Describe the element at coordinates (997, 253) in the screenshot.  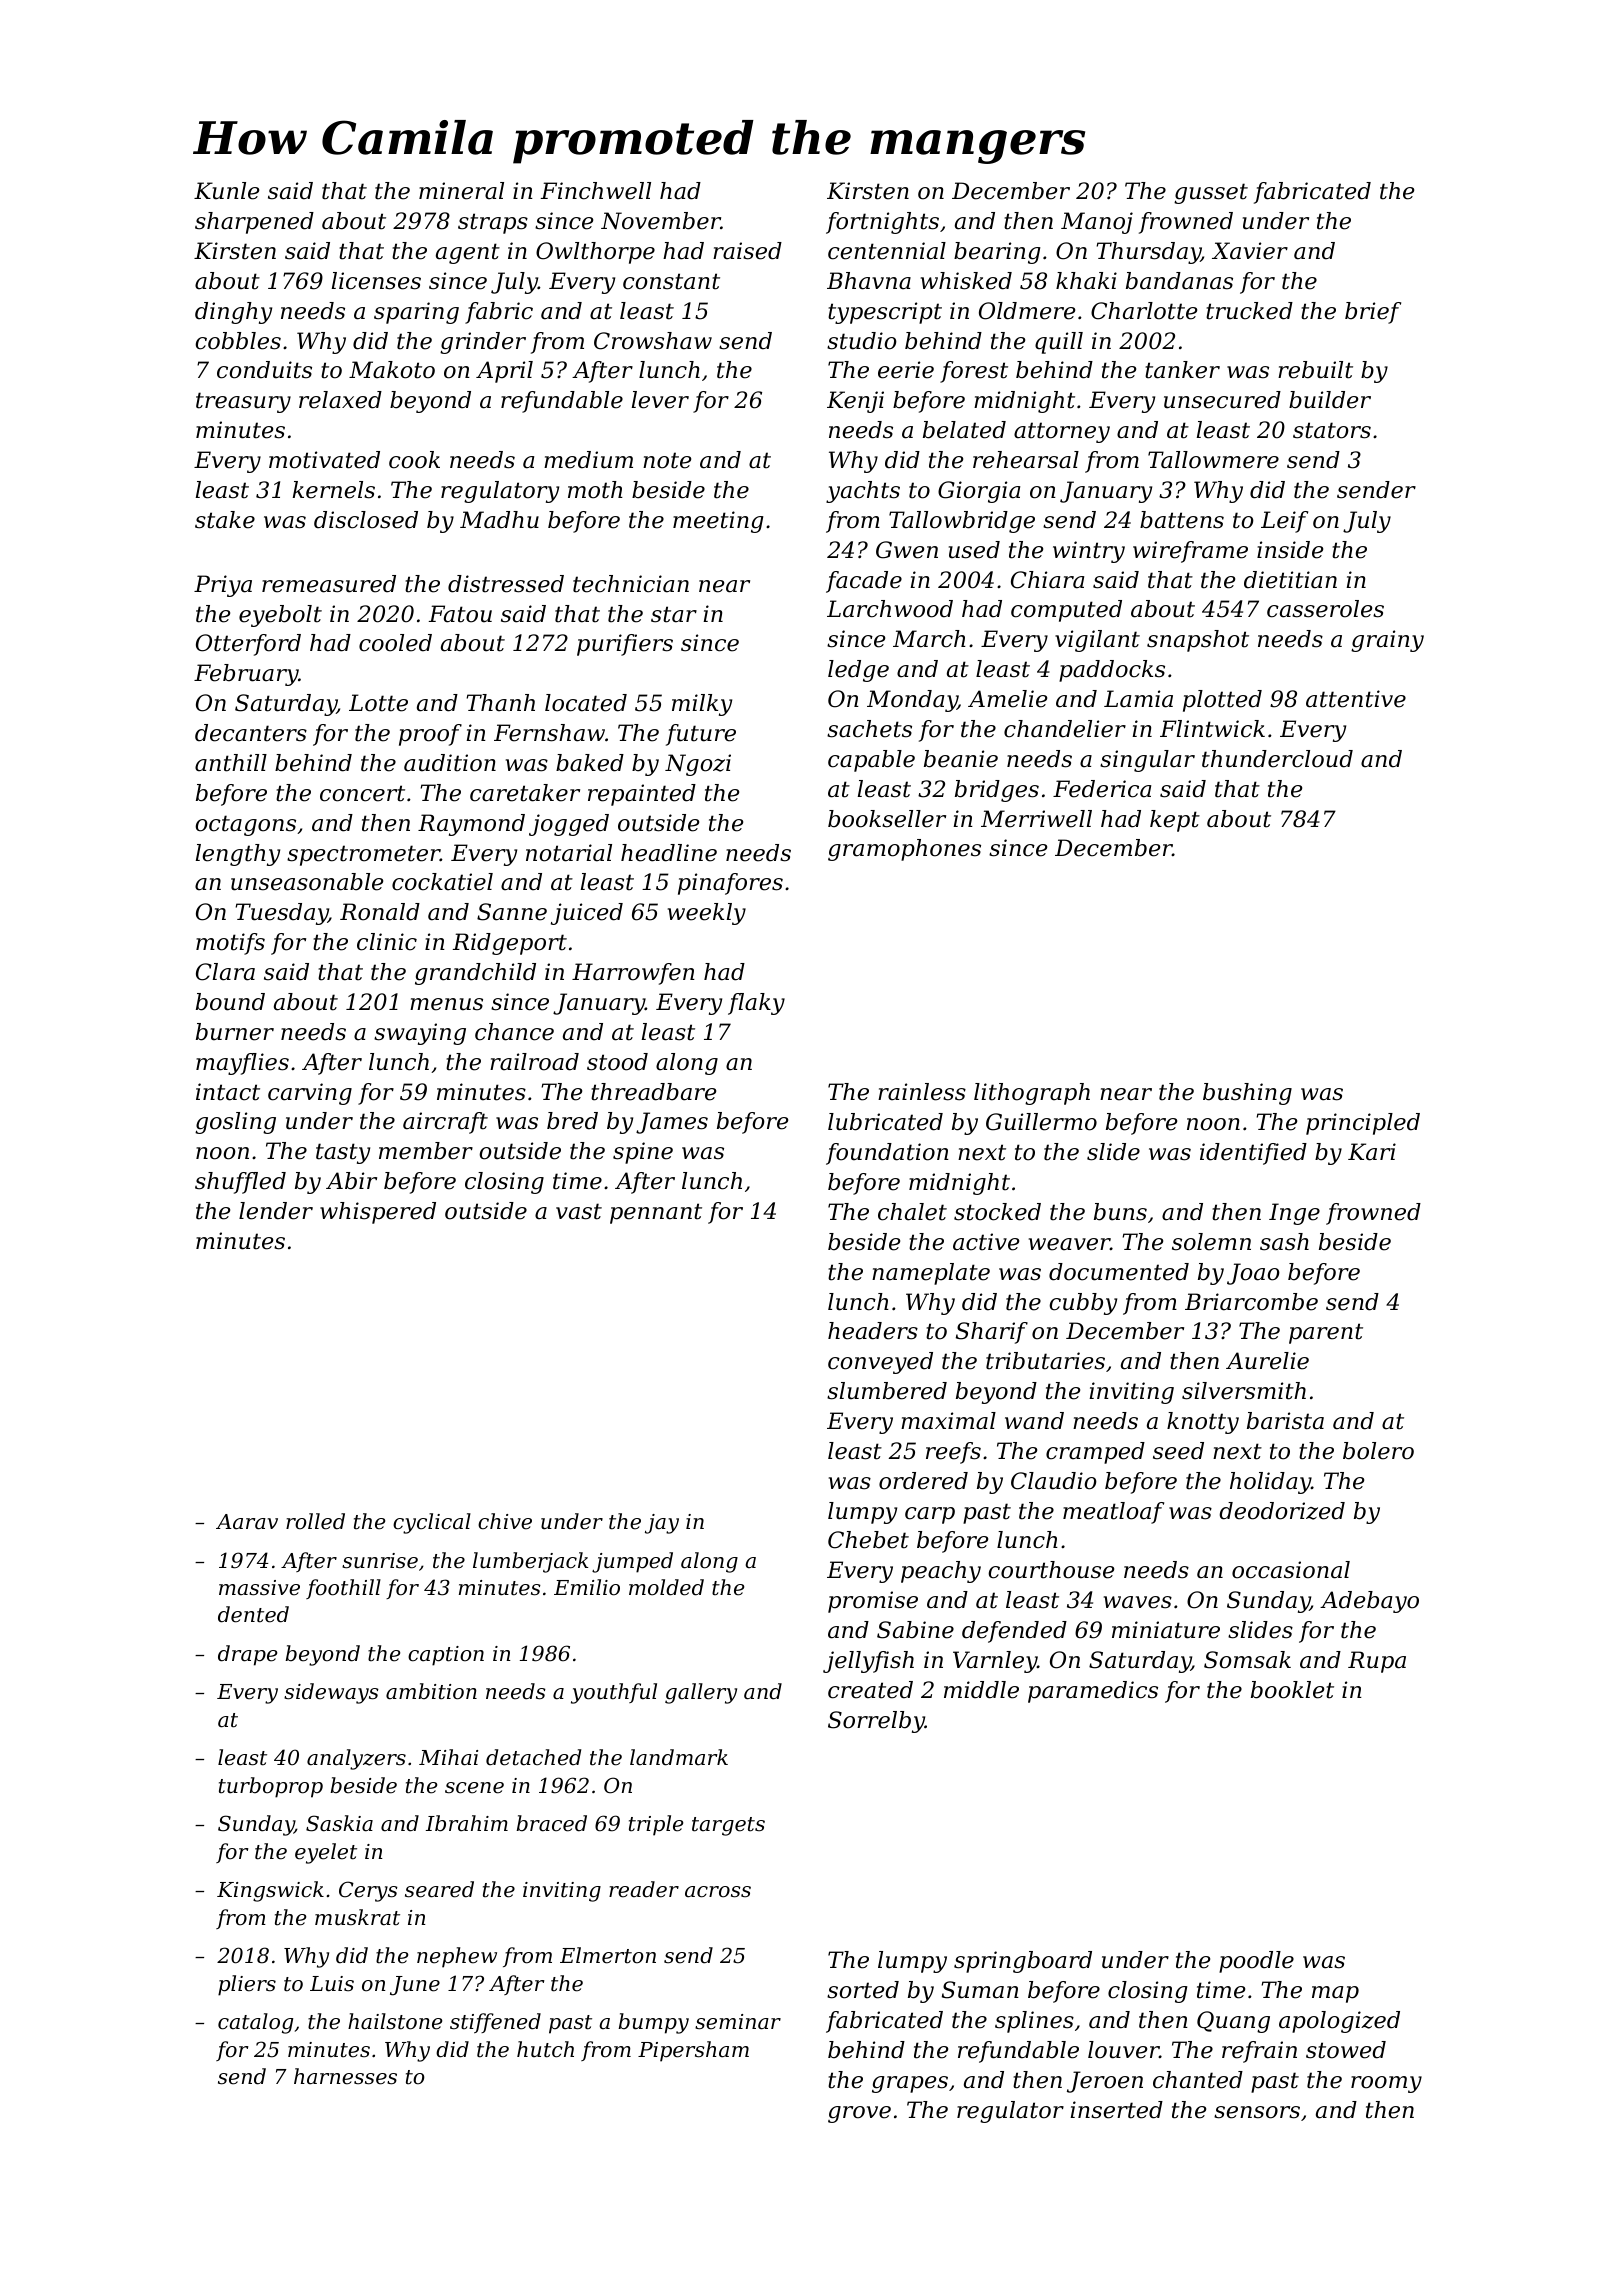
I see `bearing` at that location.
